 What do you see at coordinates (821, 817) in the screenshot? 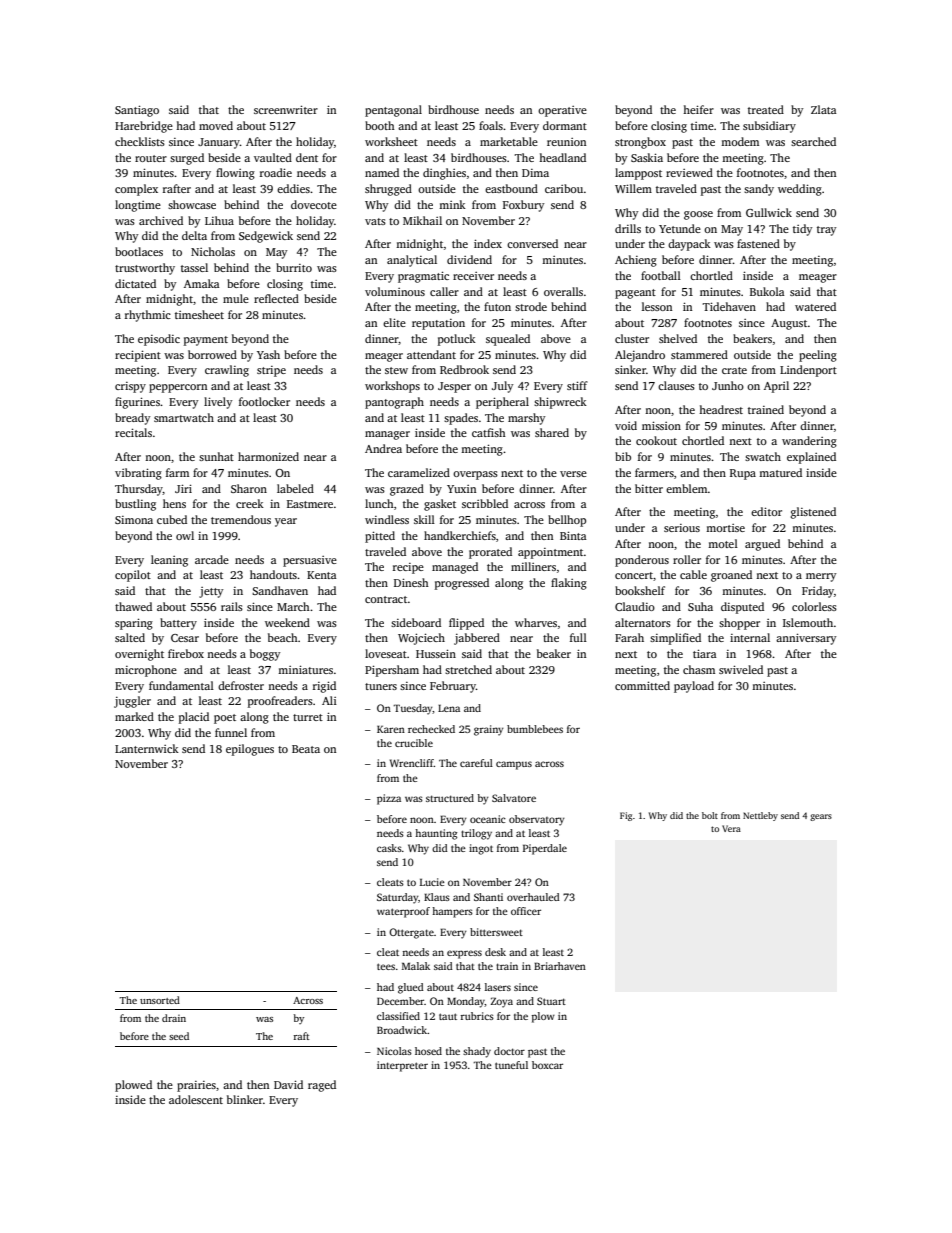
I see `gears` at bounding box center [821, 817].
